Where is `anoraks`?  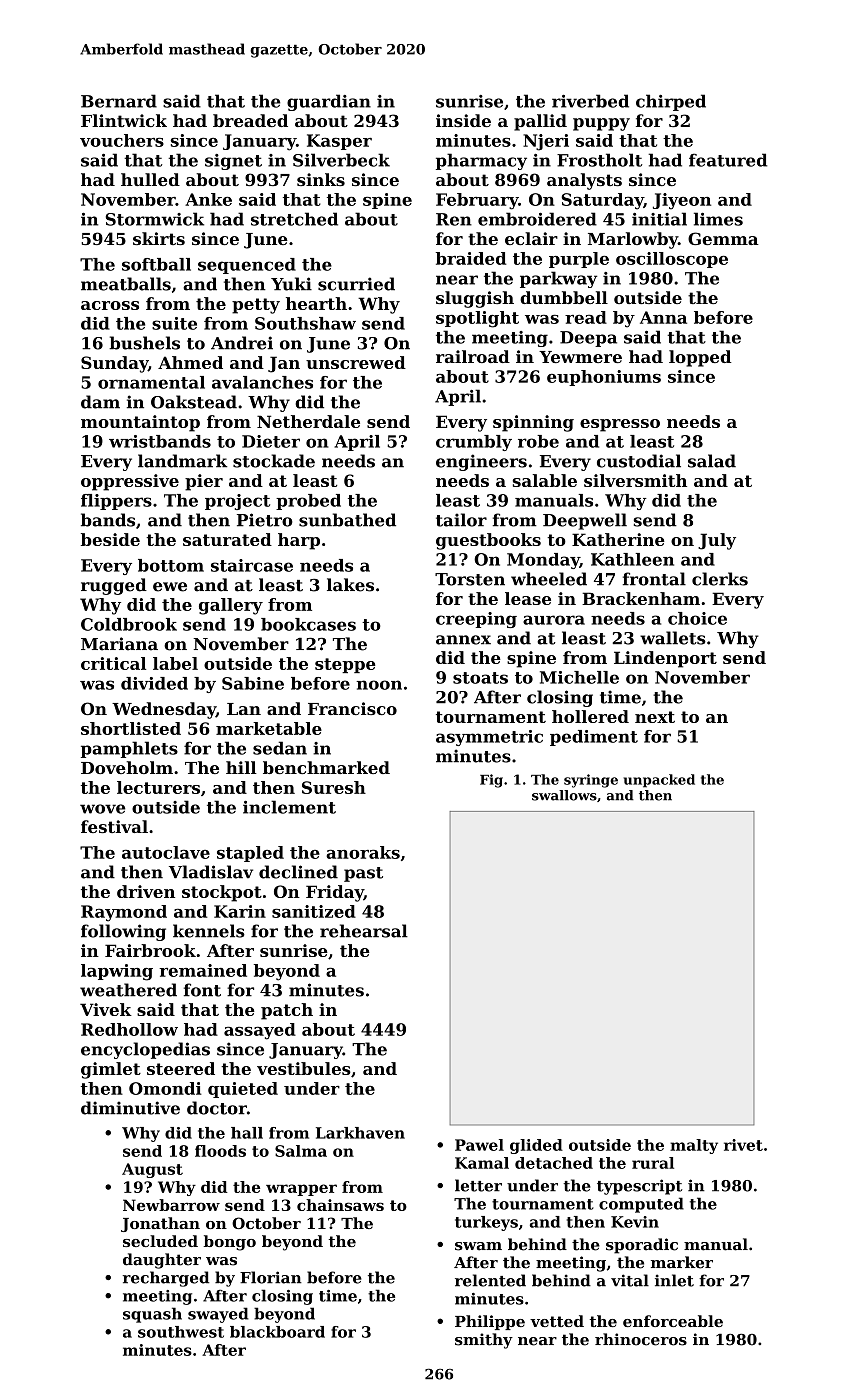 anoraks is located at coordinates (363, 852).
